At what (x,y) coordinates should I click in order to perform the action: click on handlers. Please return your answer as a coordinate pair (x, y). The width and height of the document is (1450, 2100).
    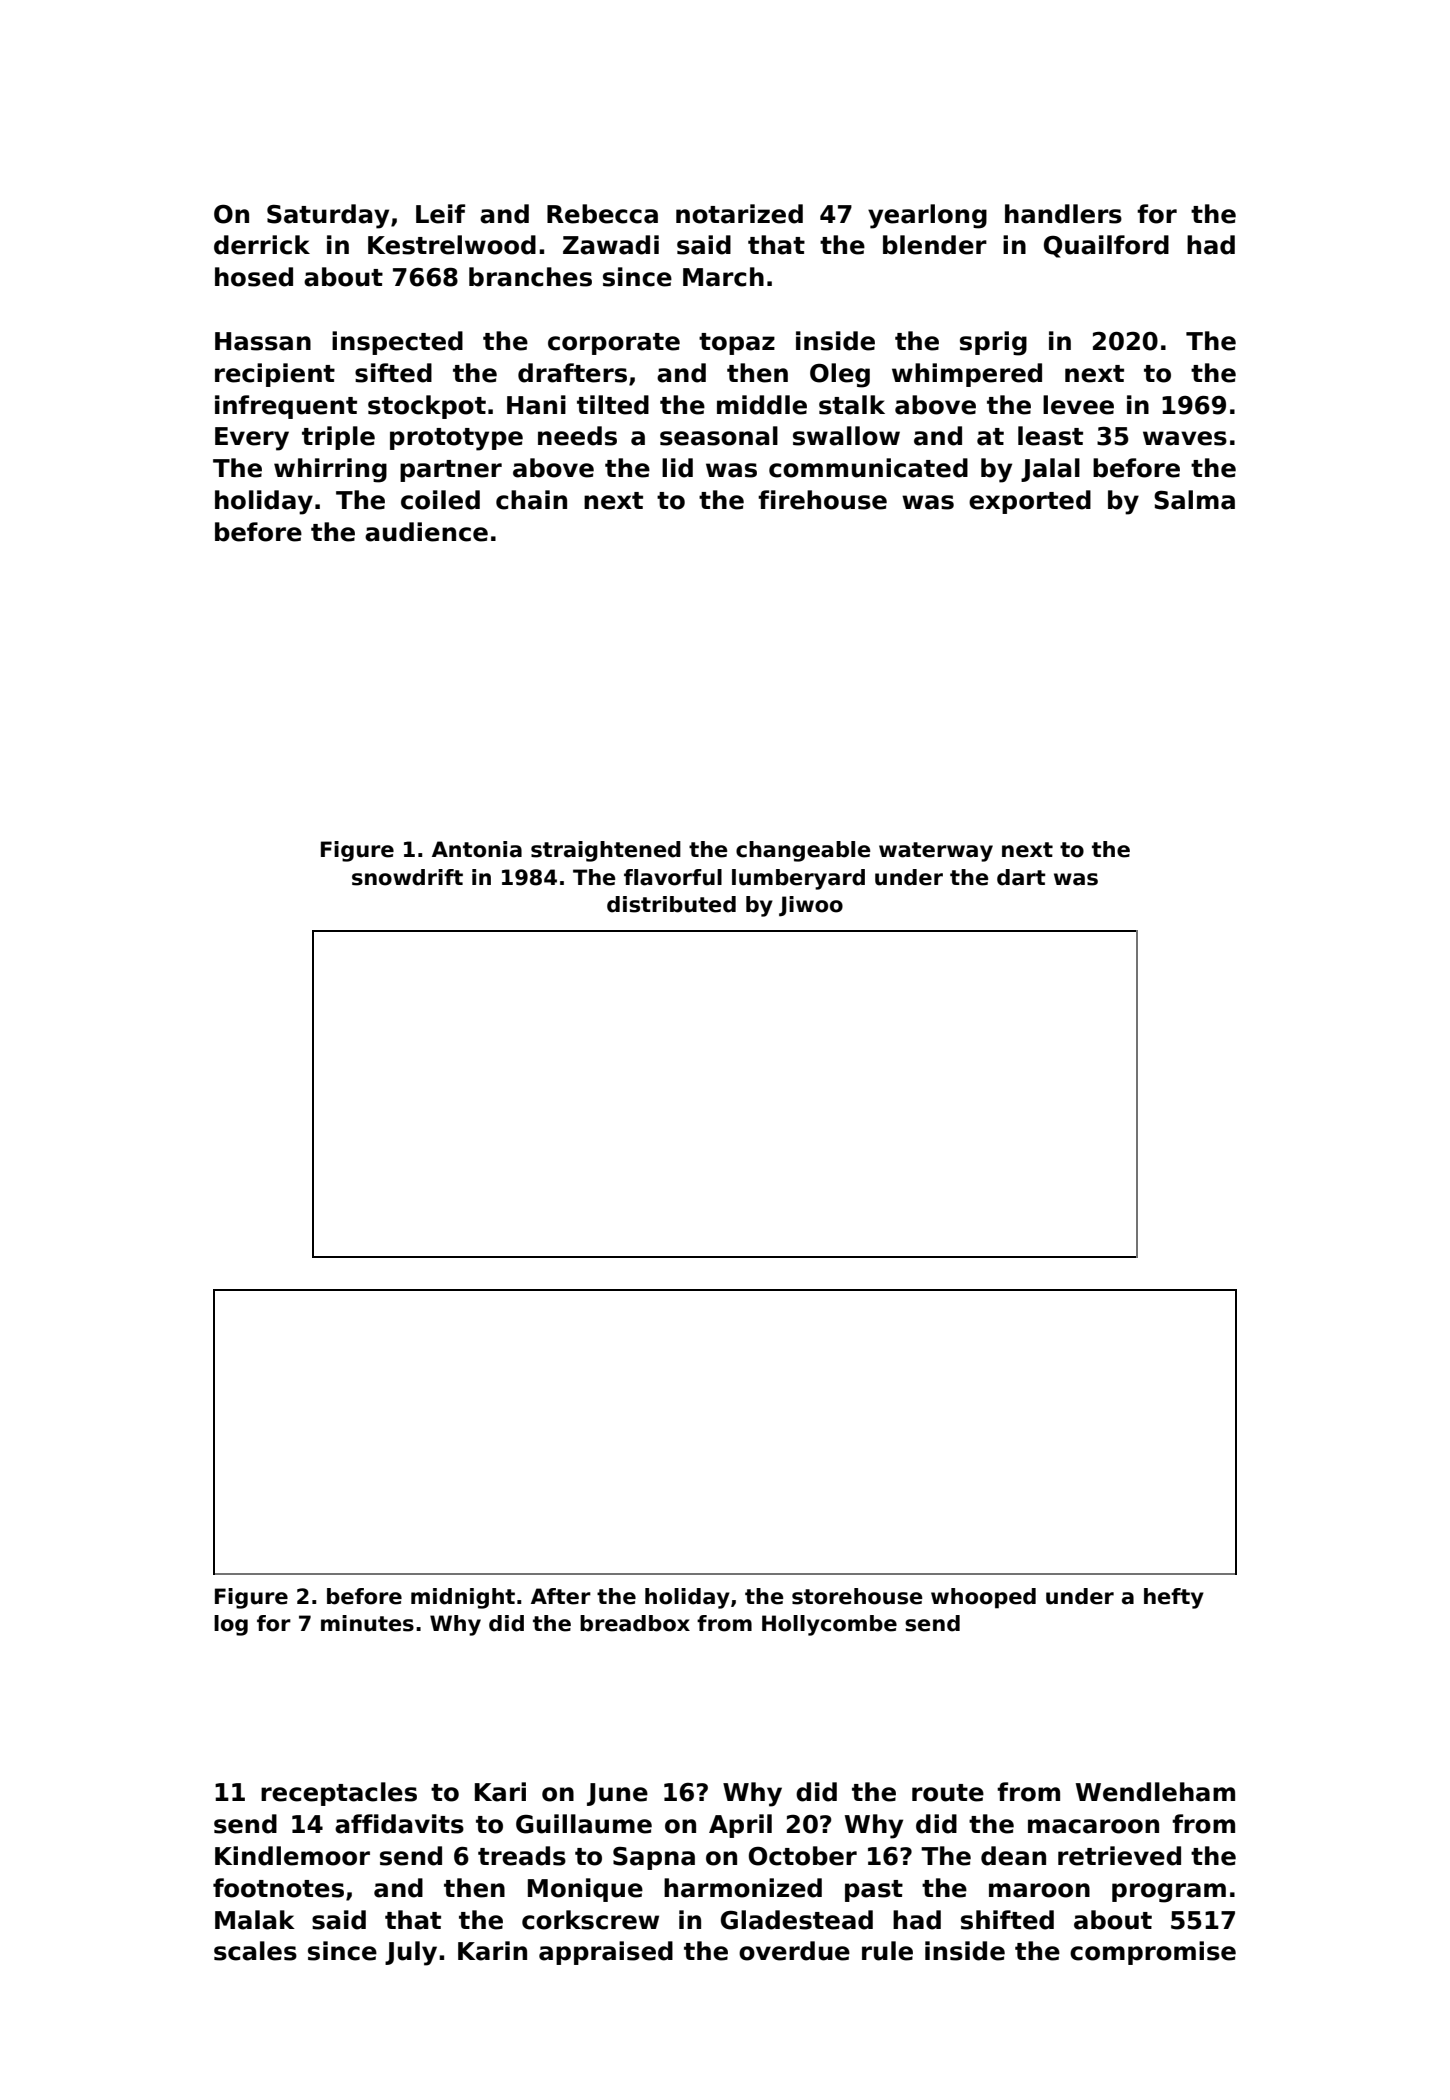
    Looking at the image, I should click on (1063, 214).
